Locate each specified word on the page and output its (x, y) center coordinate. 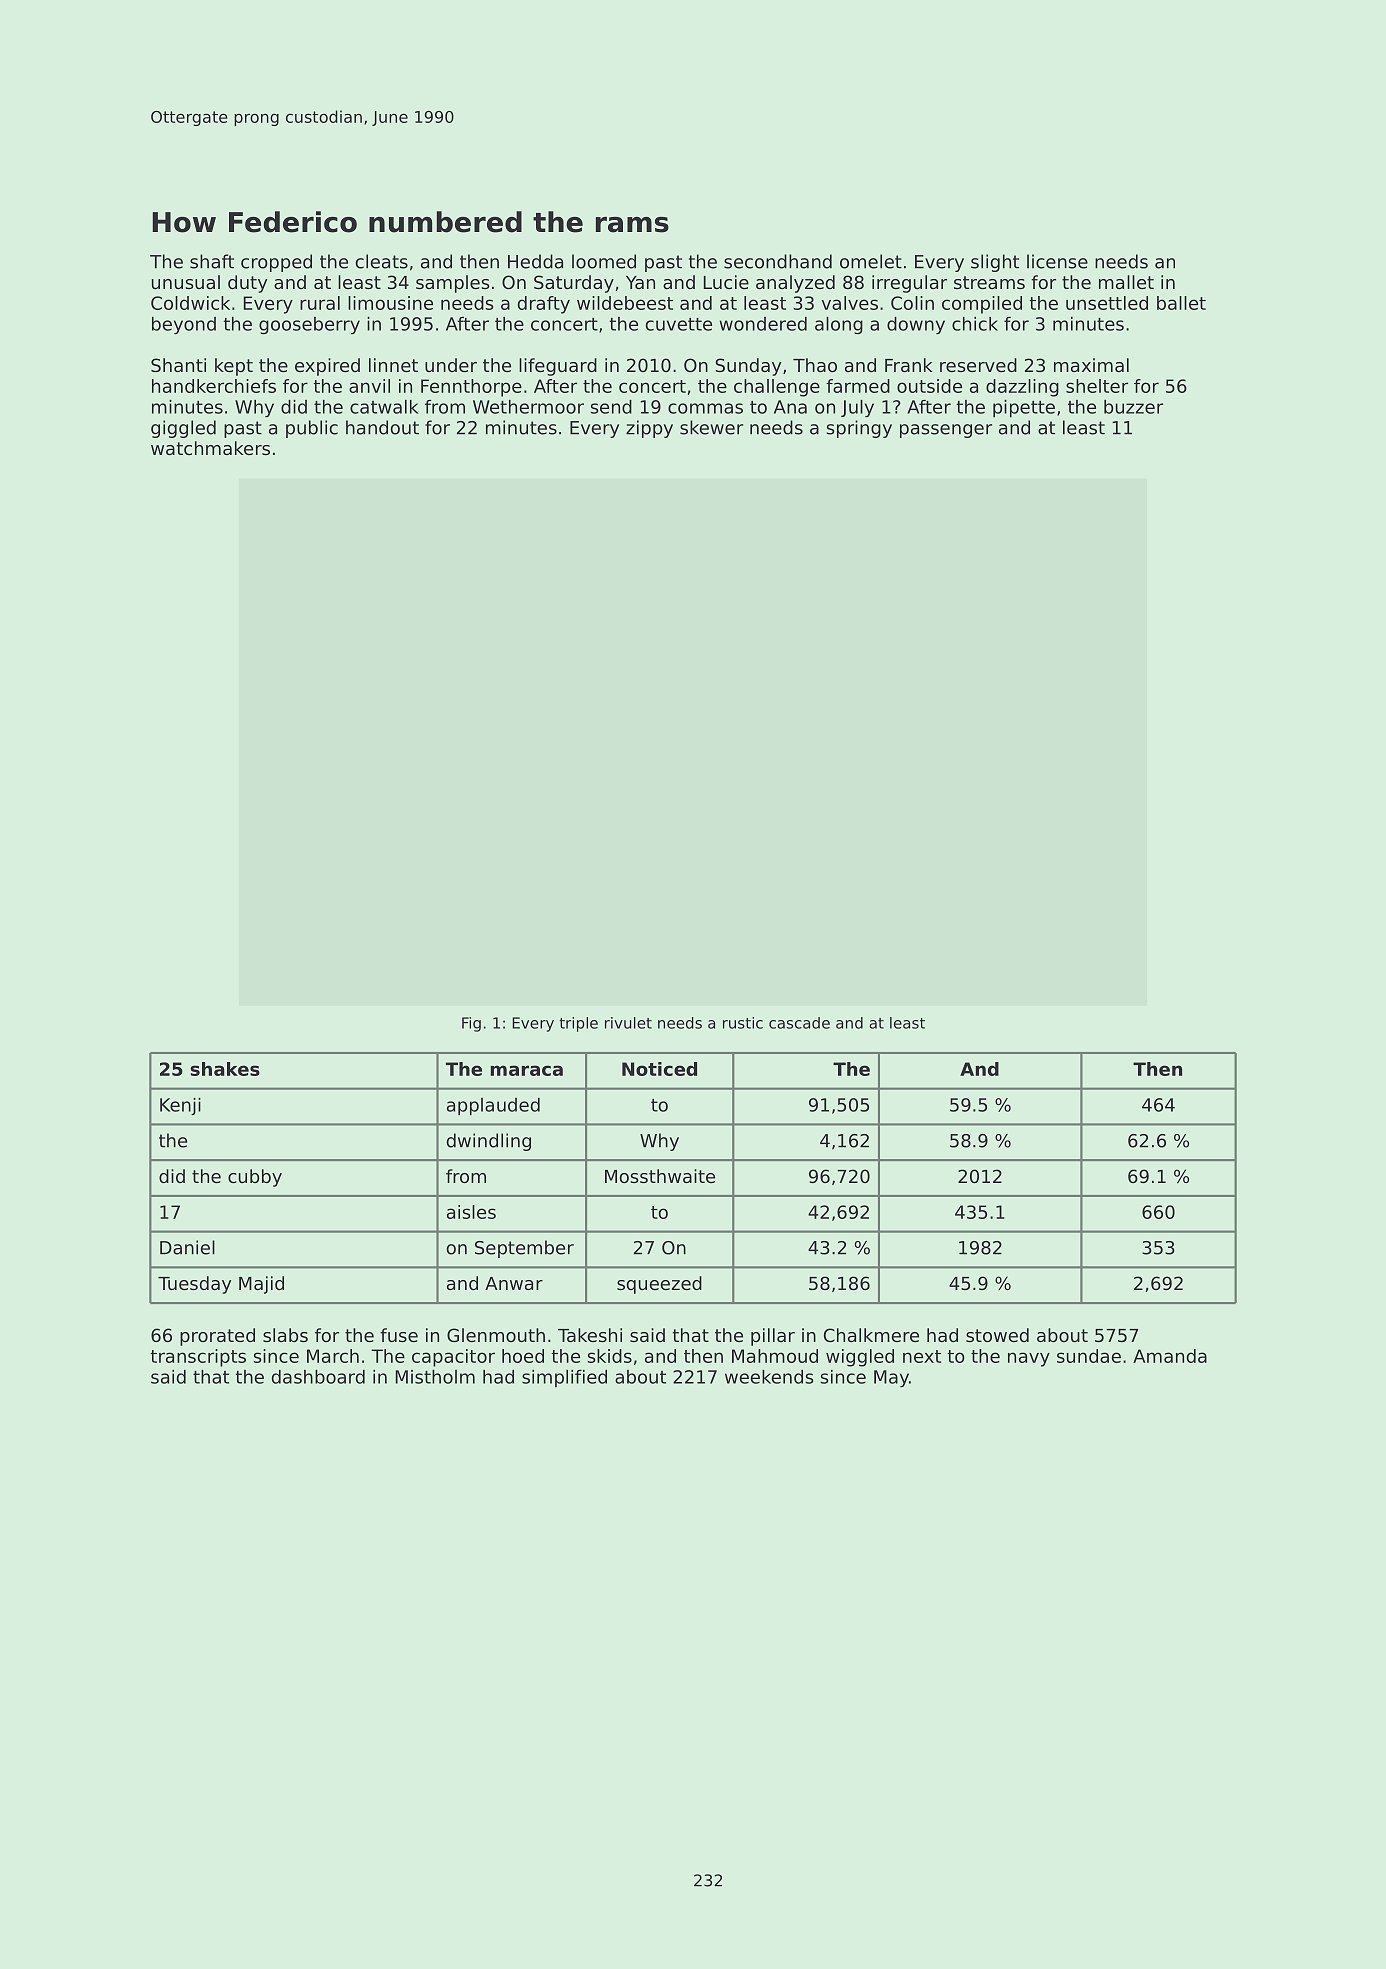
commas (705, 408)
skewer (711, 427)
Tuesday (194, 1285)
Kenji (180, 1106)
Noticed (659, 1069)
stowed (997, 1335)
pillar (773, 1337)
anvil (369, 386)
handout (382, 427)
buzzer (1133, 407)
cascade (799, 1023)
